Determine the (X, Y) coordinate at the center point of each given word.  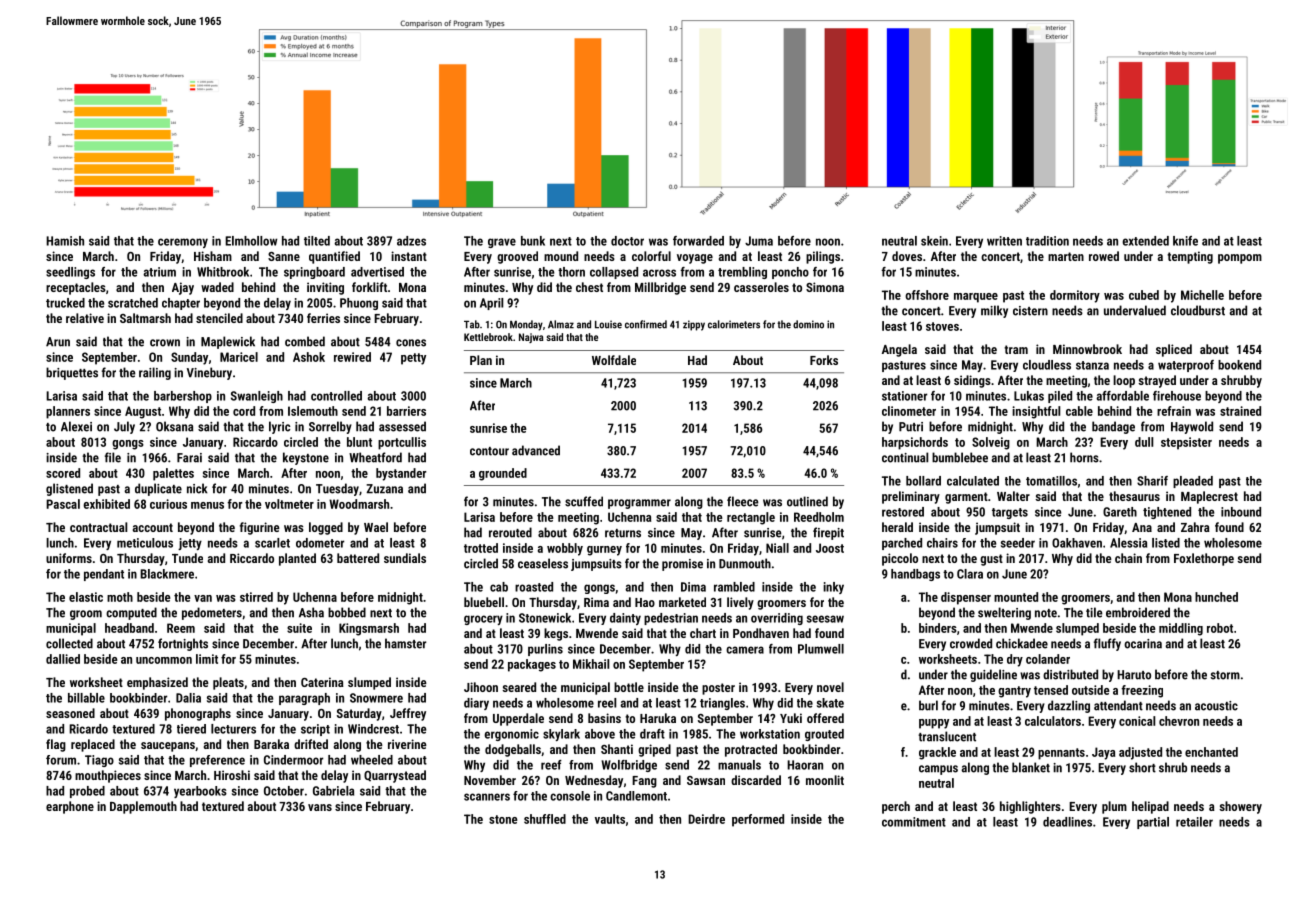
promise (682, 565)
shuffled (545, 819)
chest (589, 287)
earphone (70, 807)
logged (326, 528)
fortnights (183, 644)
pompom (1240, 259)
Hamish (65, 241)
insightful (1036, 412)
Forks (824, 360)
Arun (58, 342)
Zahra (1195, 527)
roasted (534, 587)
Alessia (1128, 543)
